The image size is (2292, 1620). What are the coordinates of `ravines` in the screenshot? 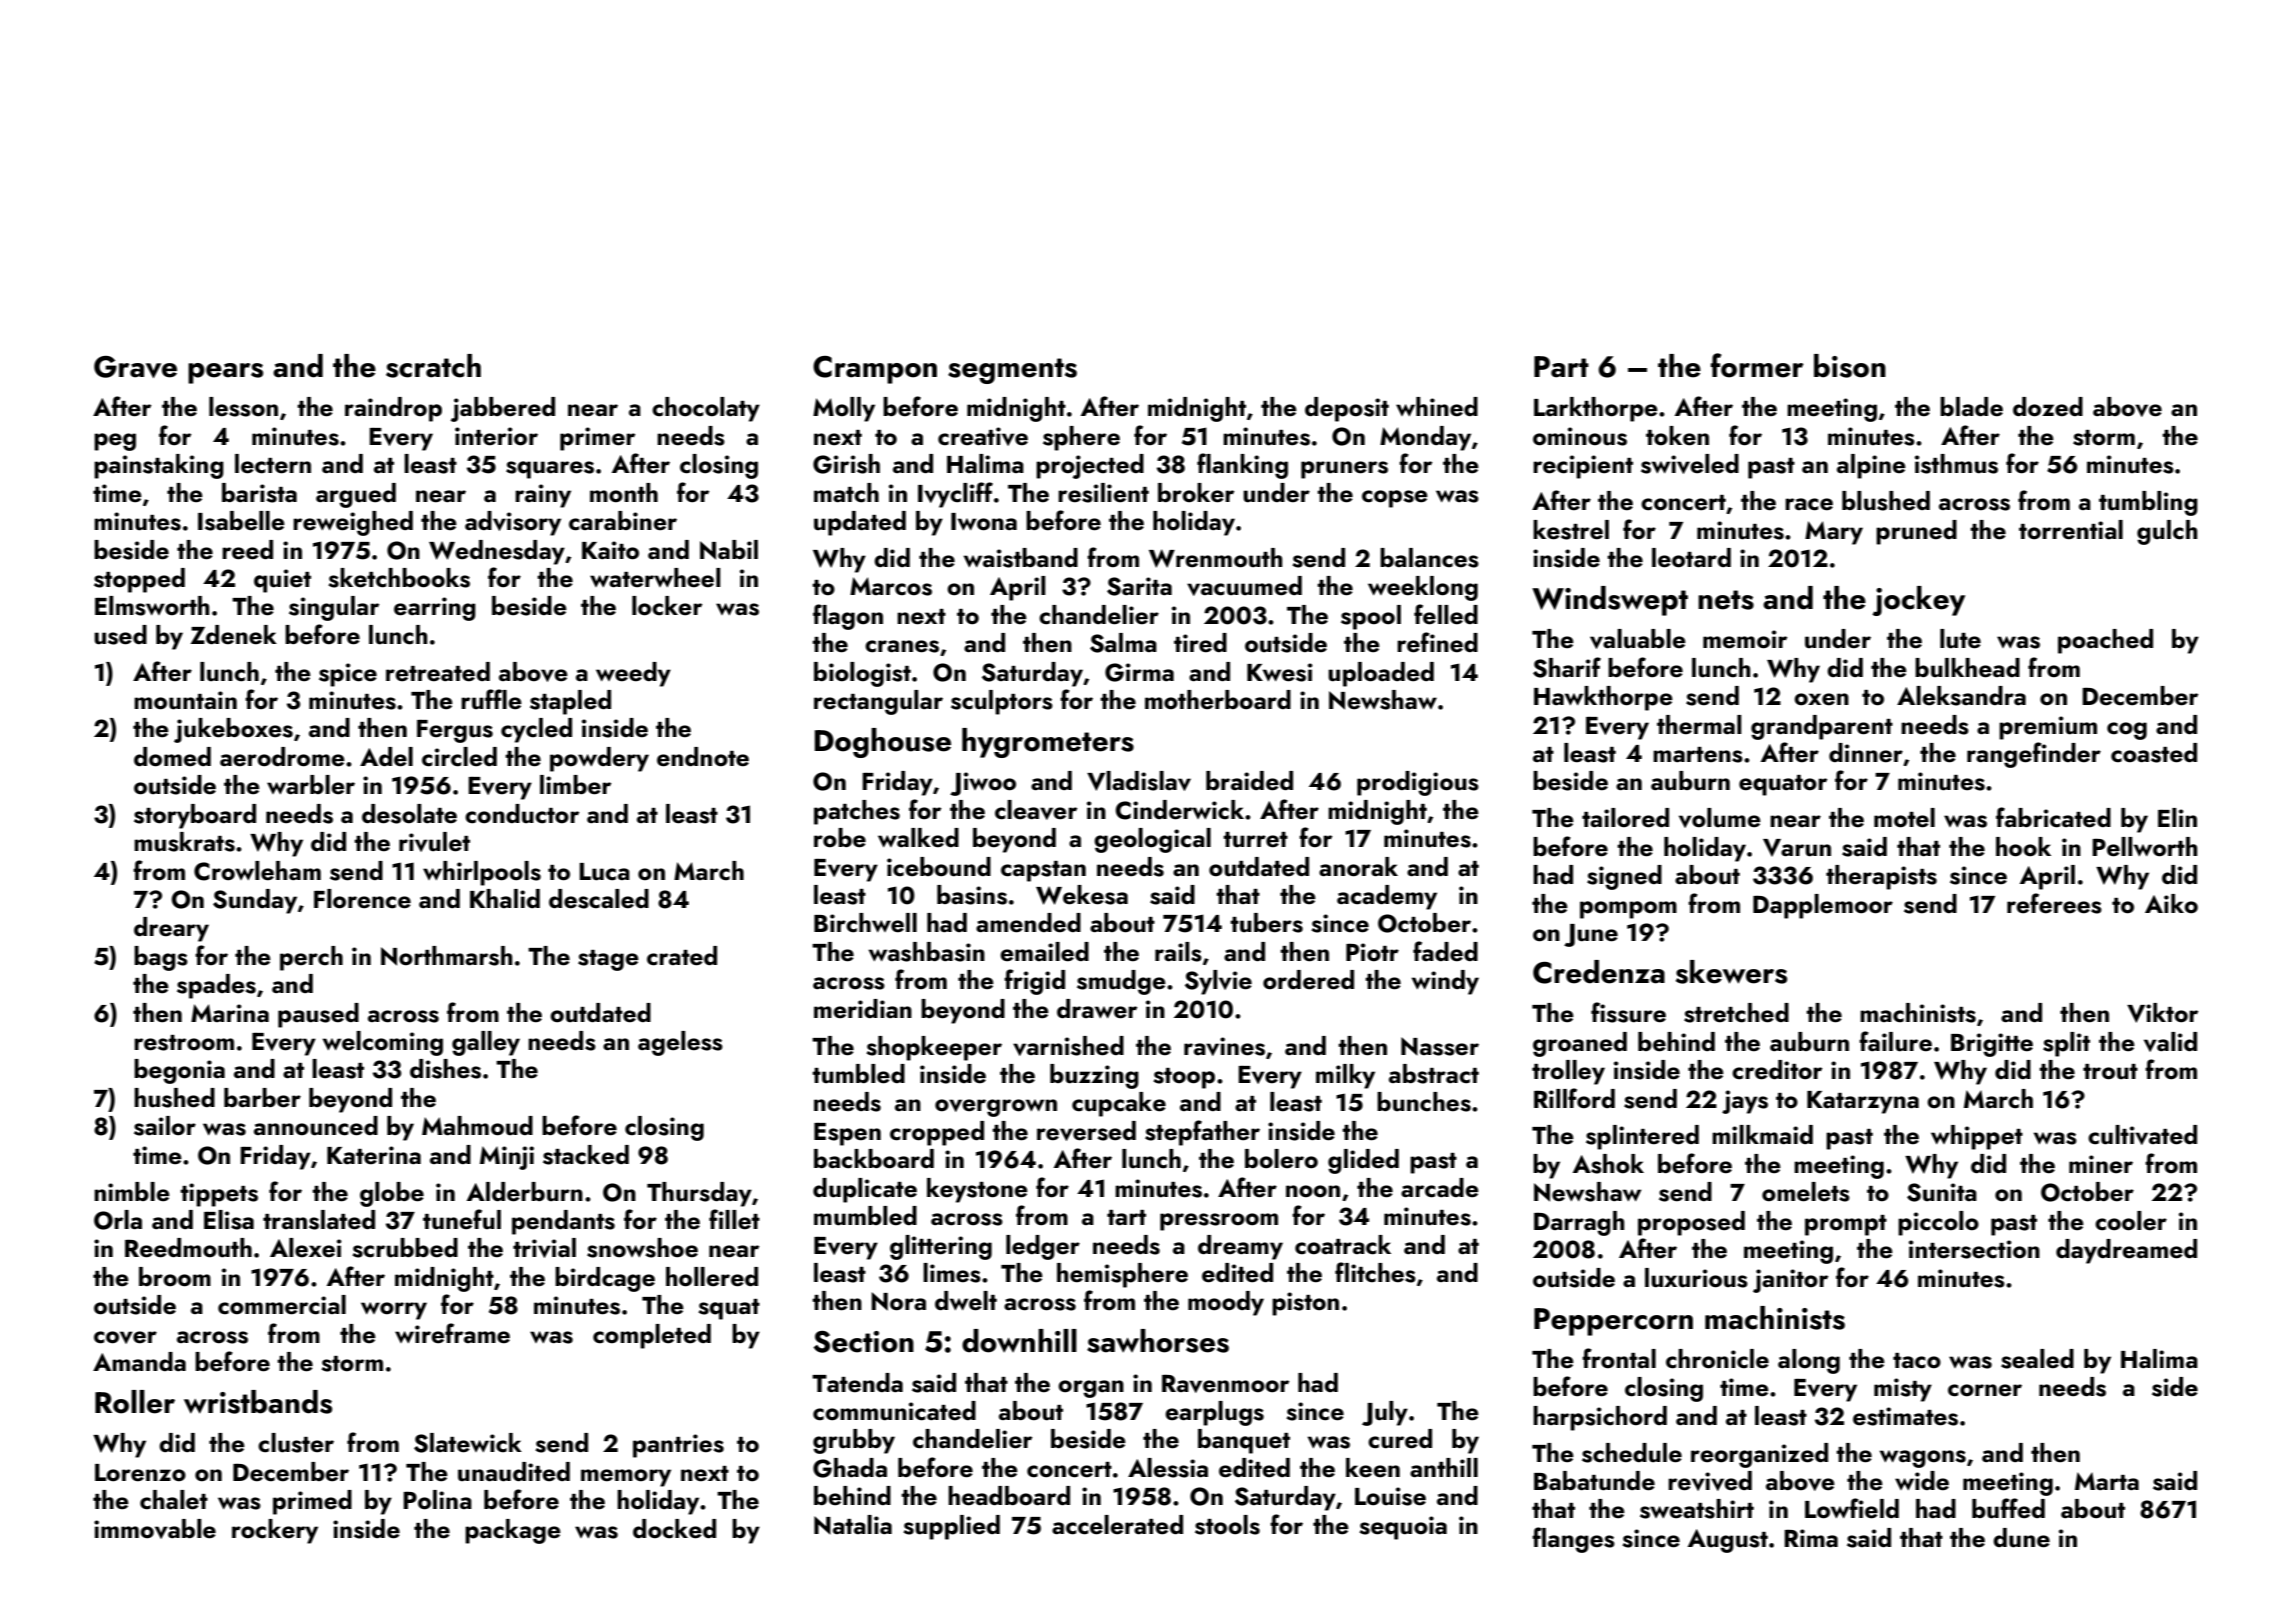 It's located at (1224, 1046).
